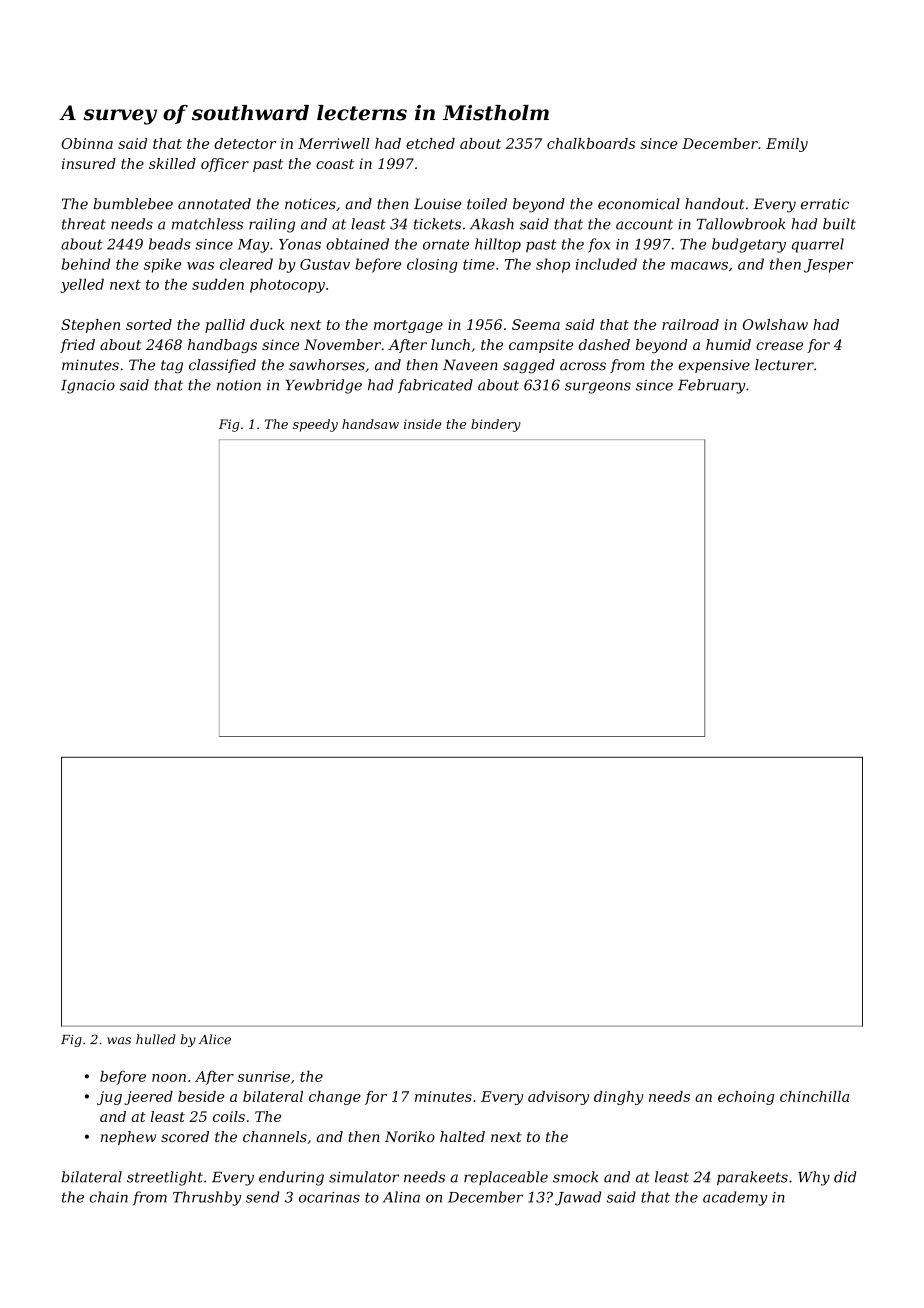 This screenshot has height=1308, width=924. I want to click on Ignacio, so click(88, 387).
